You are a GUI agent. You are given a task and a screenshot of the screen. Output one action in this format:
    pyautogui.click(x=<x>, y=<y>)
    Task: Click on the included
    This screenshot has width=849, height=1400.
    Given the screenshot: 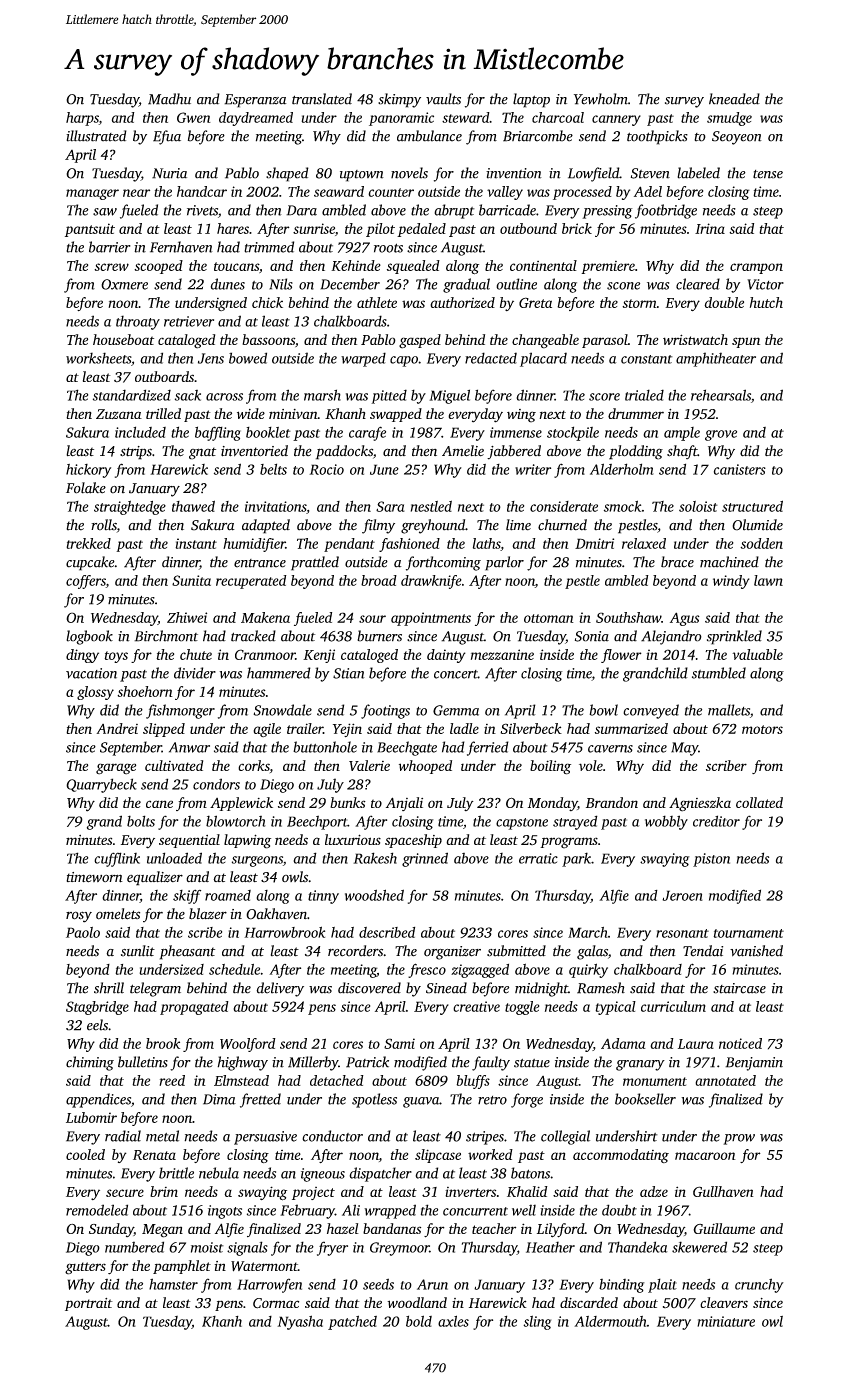 What is the action you would take?
    pyautogui.click(x=140, y=432)
